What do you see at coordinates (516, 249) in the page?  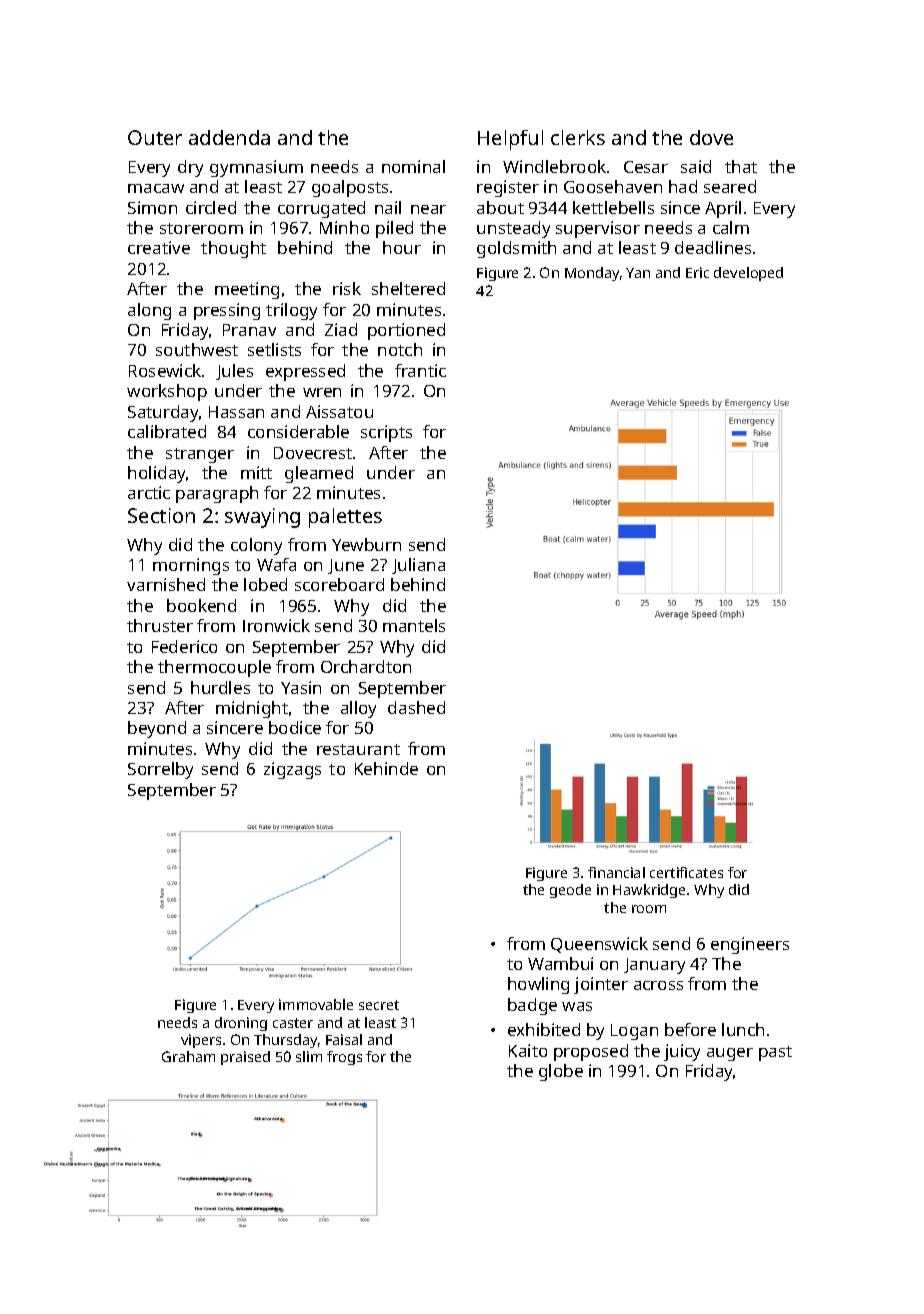 I see `goldsmith` at bounding box center [516, 249].
